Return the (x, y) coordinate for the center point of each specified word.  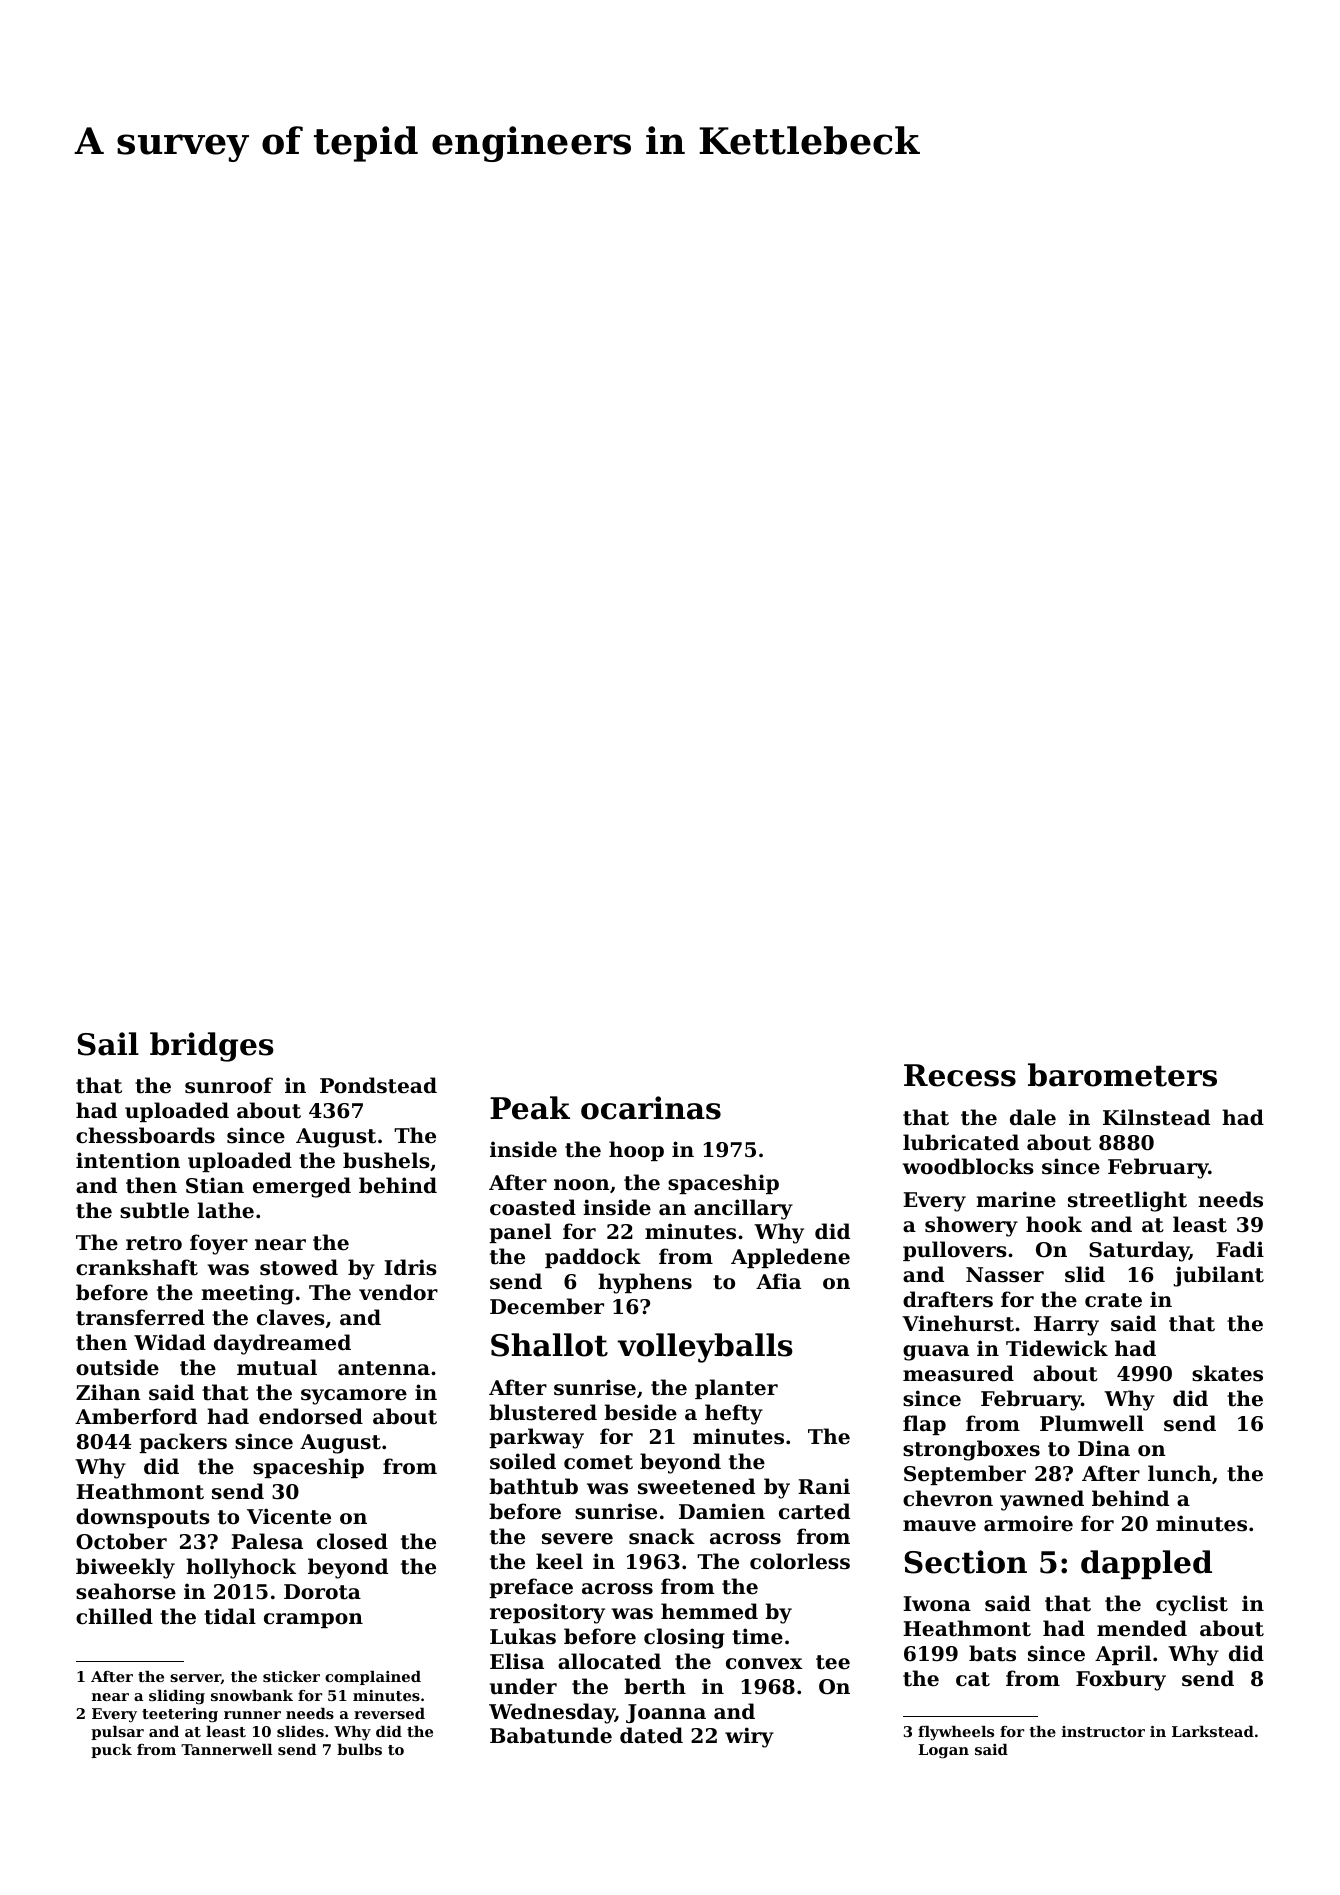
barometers (1122, 1075)
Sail (108, 1044)
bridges (212, 1047)
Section (965, 1562)
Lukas (523, 1636)
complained (373, 1678)
